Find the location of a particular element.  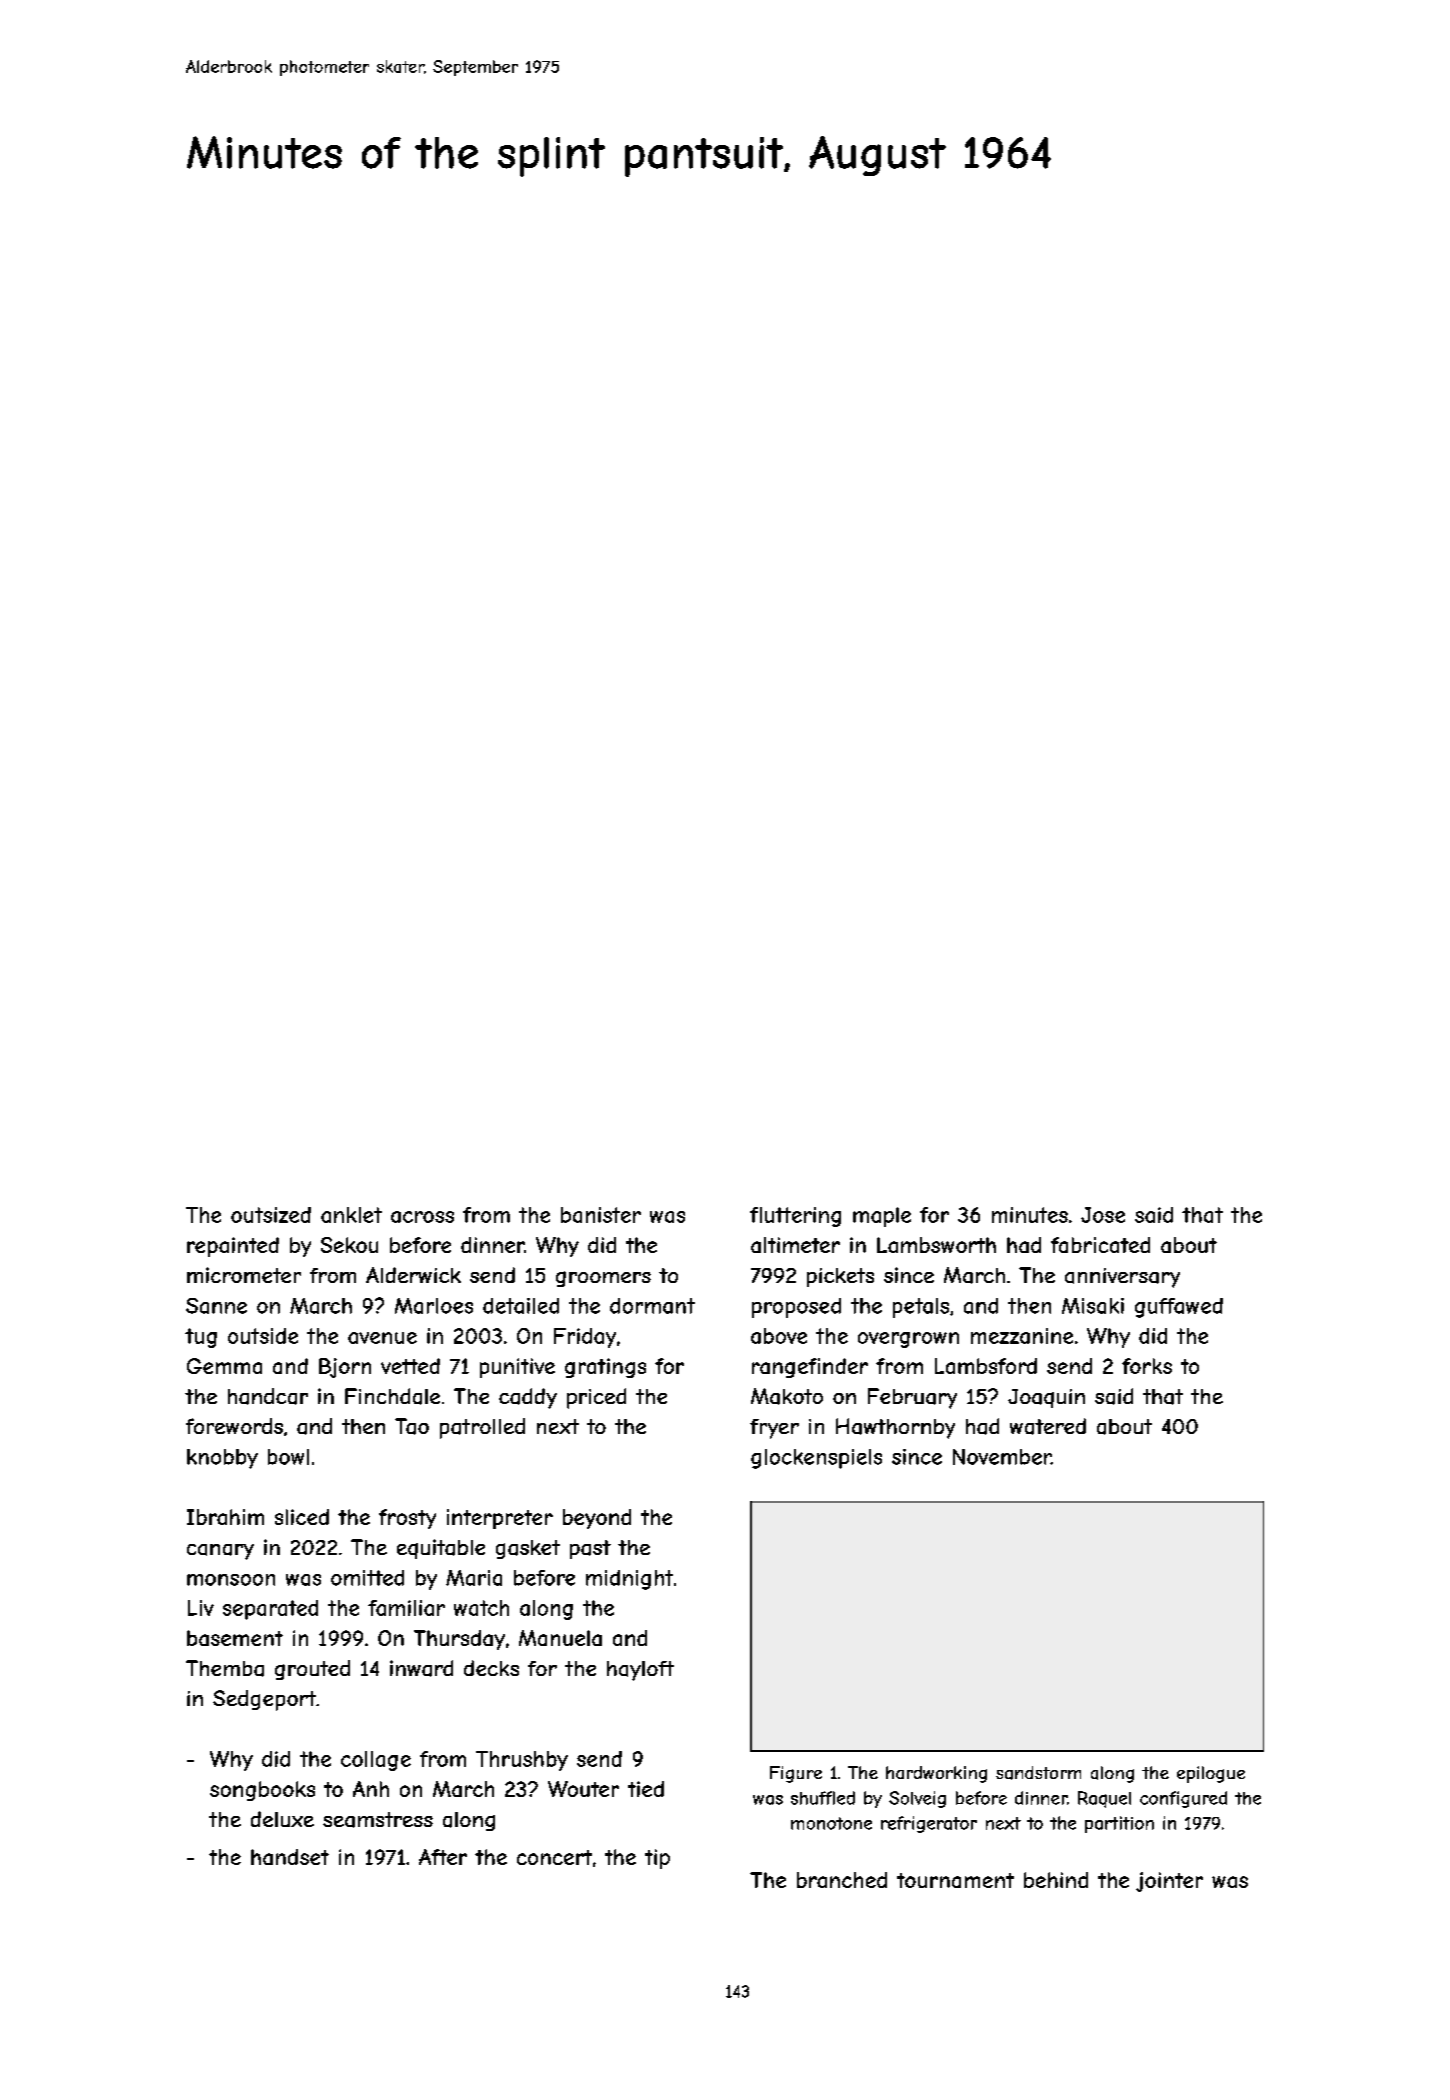

hayloft is located at coordinates (640, 1671).
